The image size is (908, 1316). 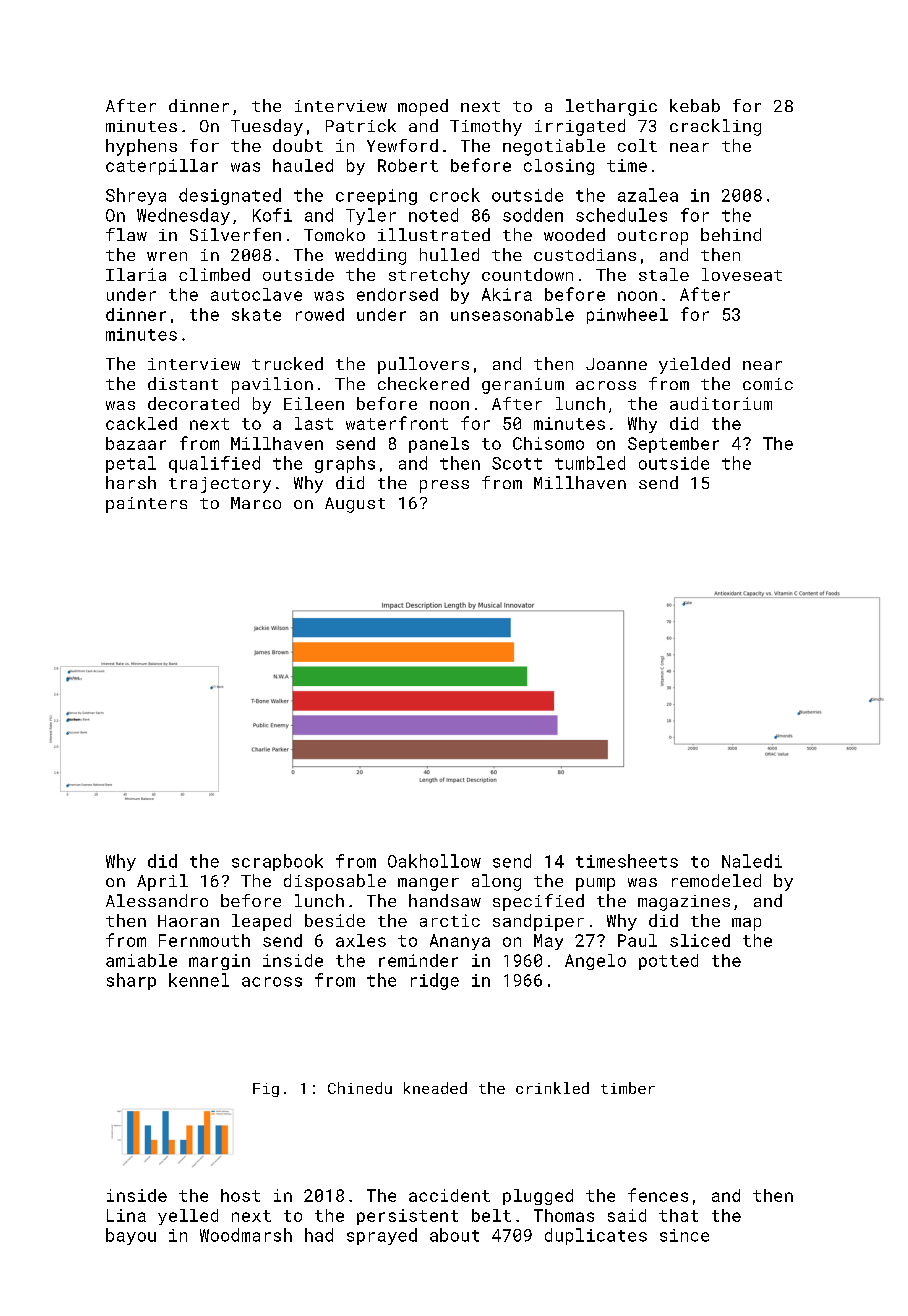 What do you see at coordinates (715, 127) in the document?
I see `crackling` at bounding box center [715, 127].
